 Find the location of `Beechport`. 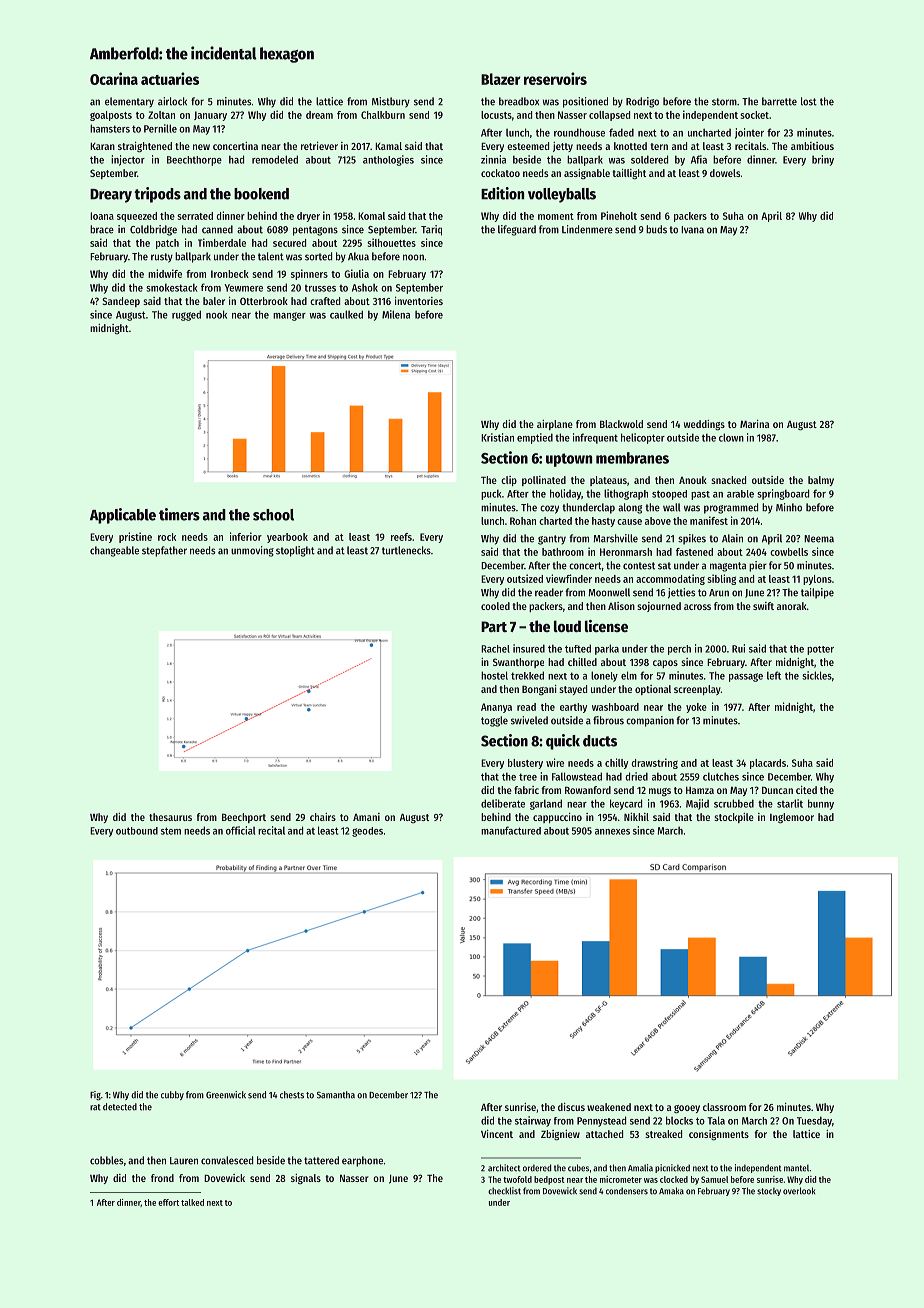

Beechport is located at coordinates (244, 818).
